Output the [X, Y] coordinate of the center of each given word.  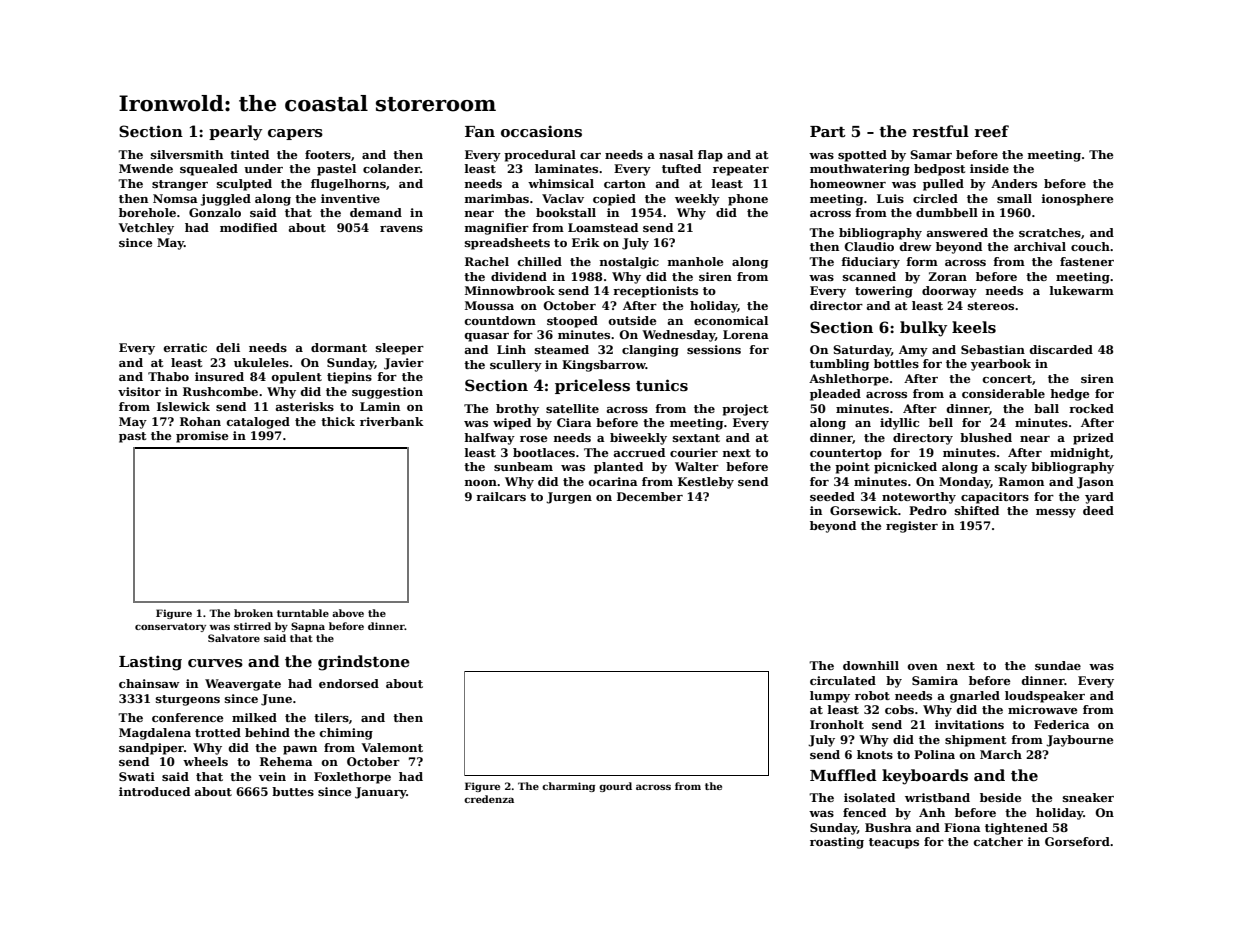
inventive [350, 198]
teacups [894, 843]
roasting [837, 843]
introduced [154, 791]
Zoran [947, 276]
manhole [695, 261]
